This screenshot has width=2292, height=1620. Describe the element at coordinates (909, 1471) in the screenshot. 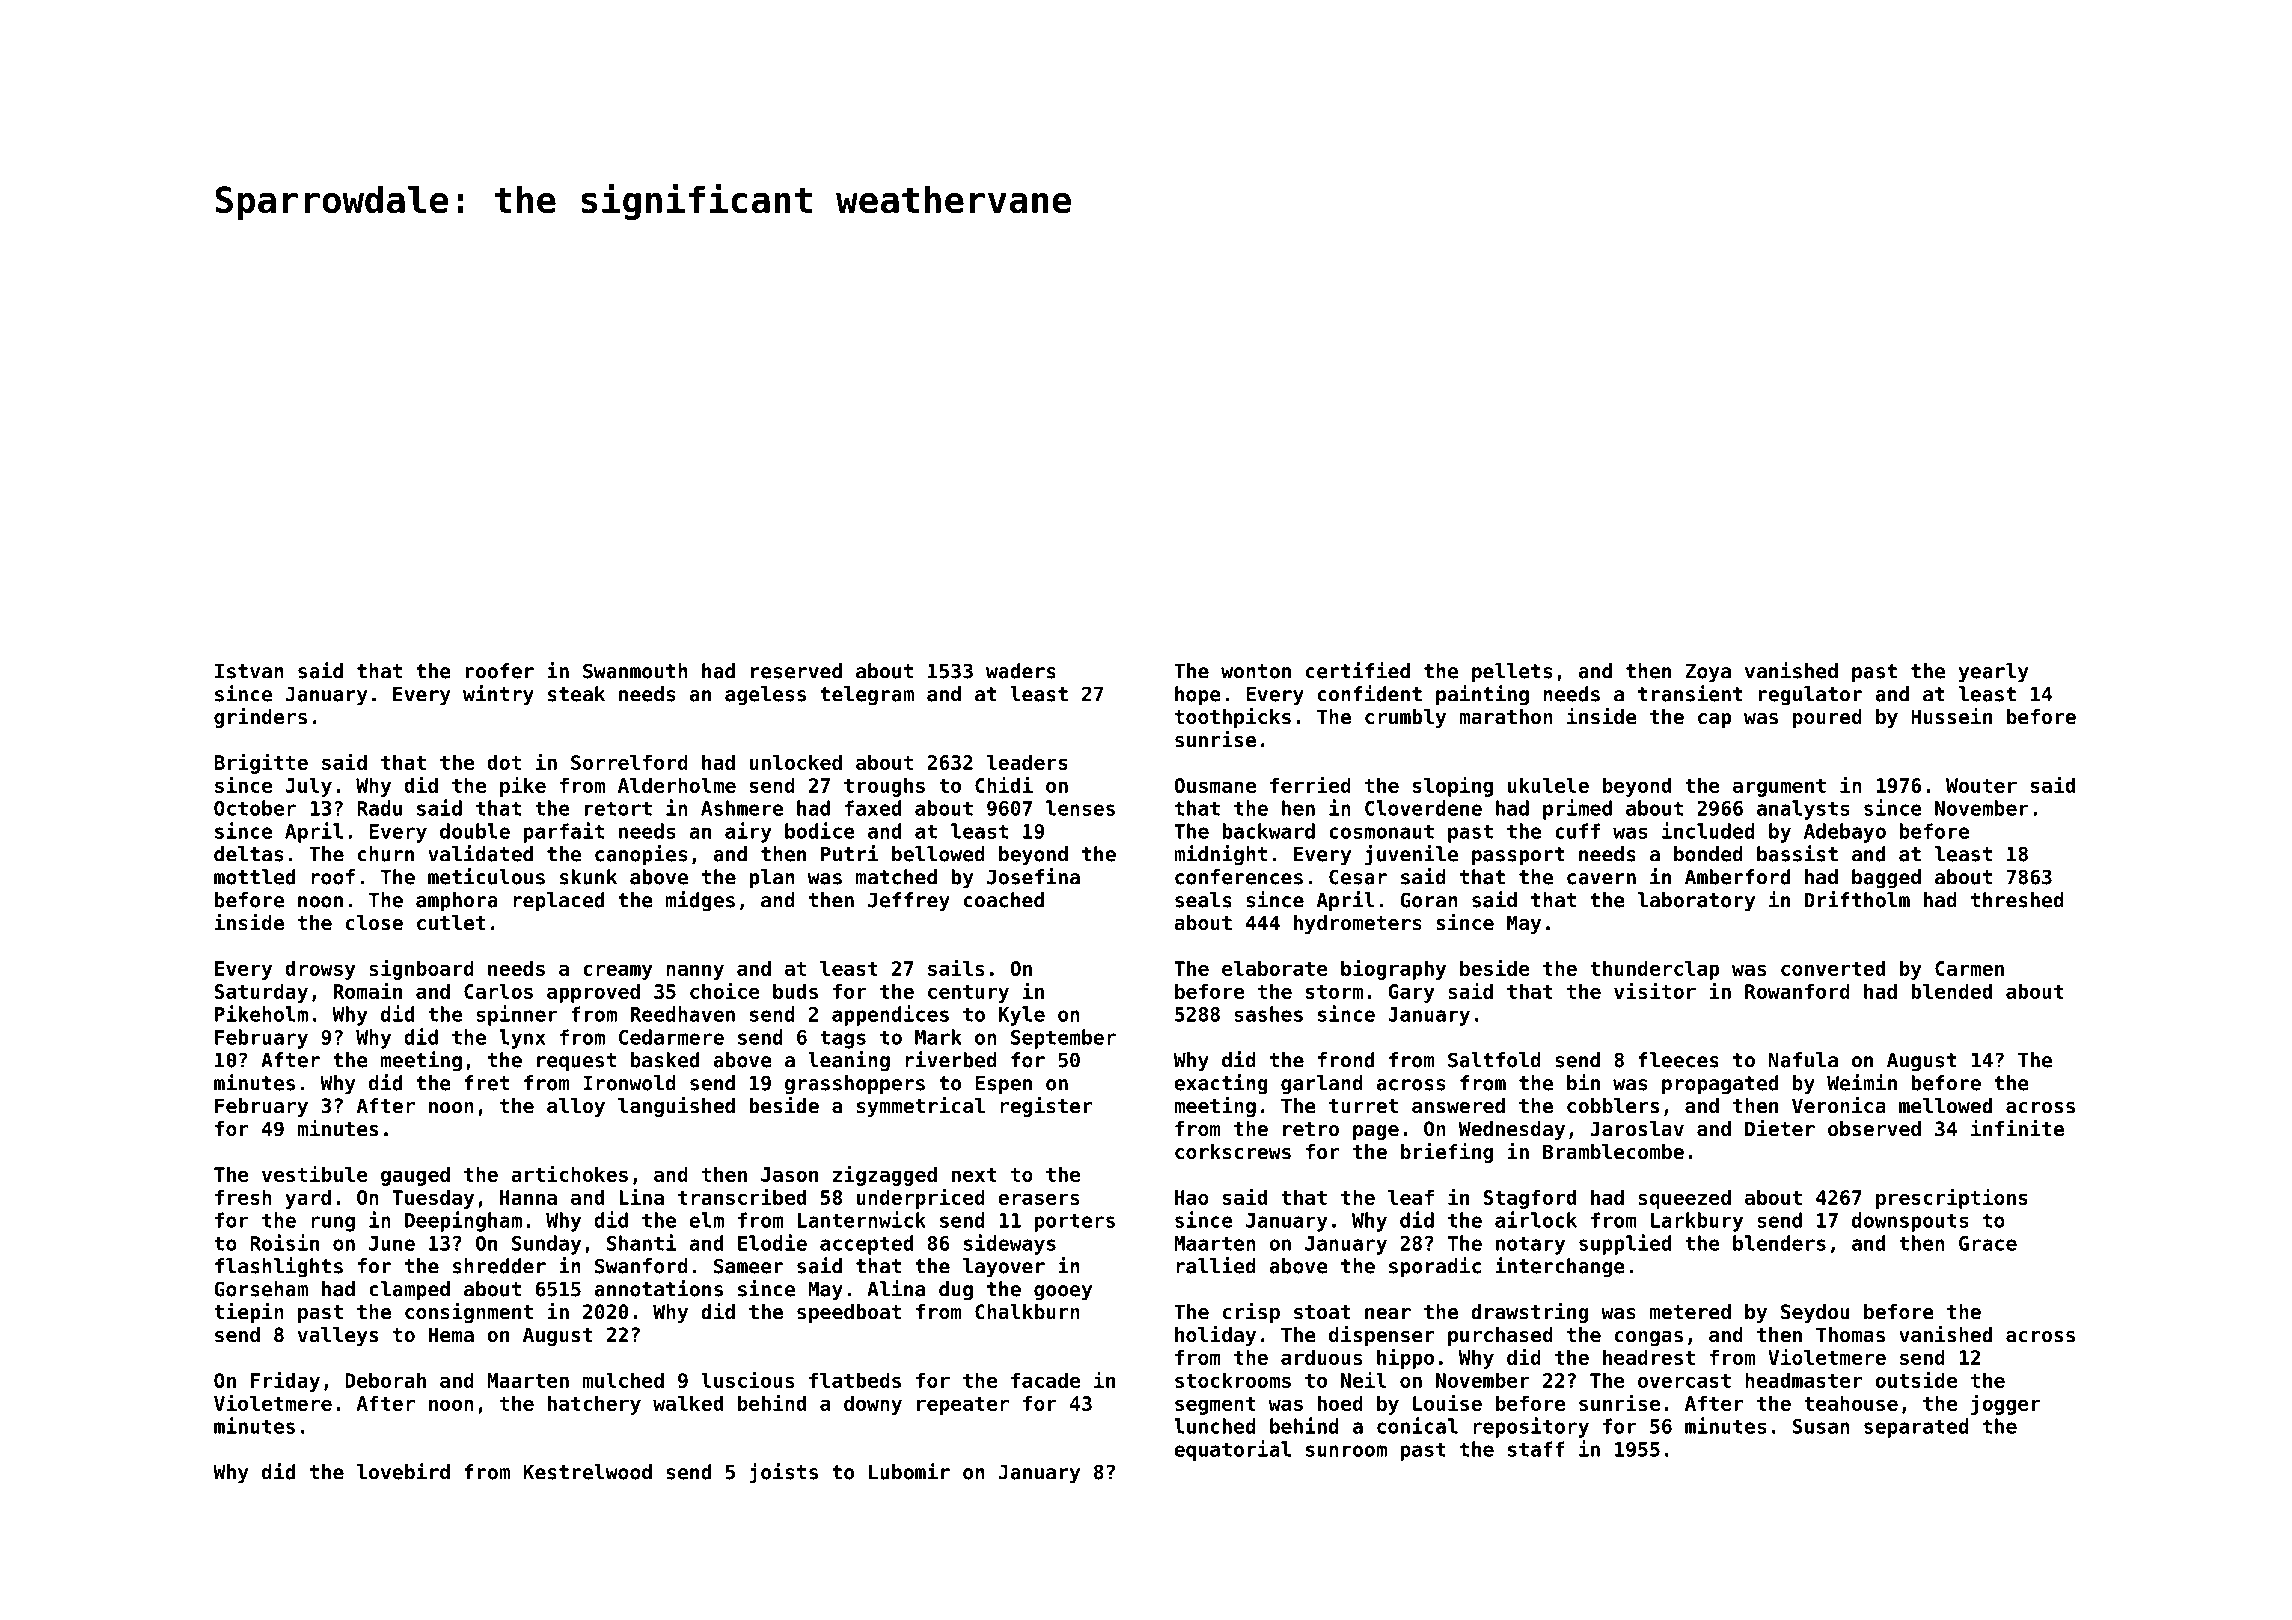

I see `Lubomir` at that location.
